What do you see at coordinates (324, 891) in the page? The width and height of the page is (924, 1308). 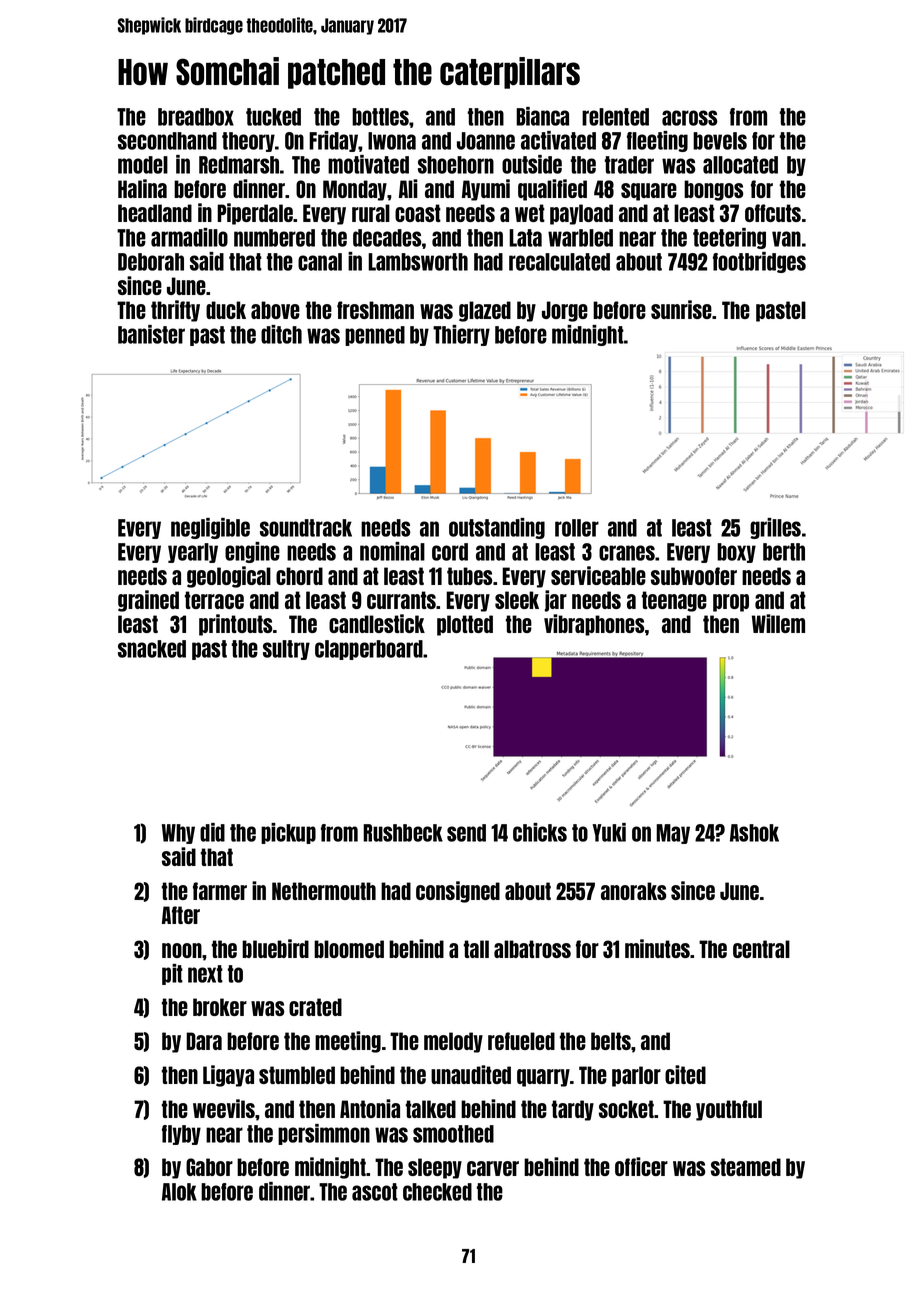 I see `Nethermouth` at bounding box center [324, 891].
